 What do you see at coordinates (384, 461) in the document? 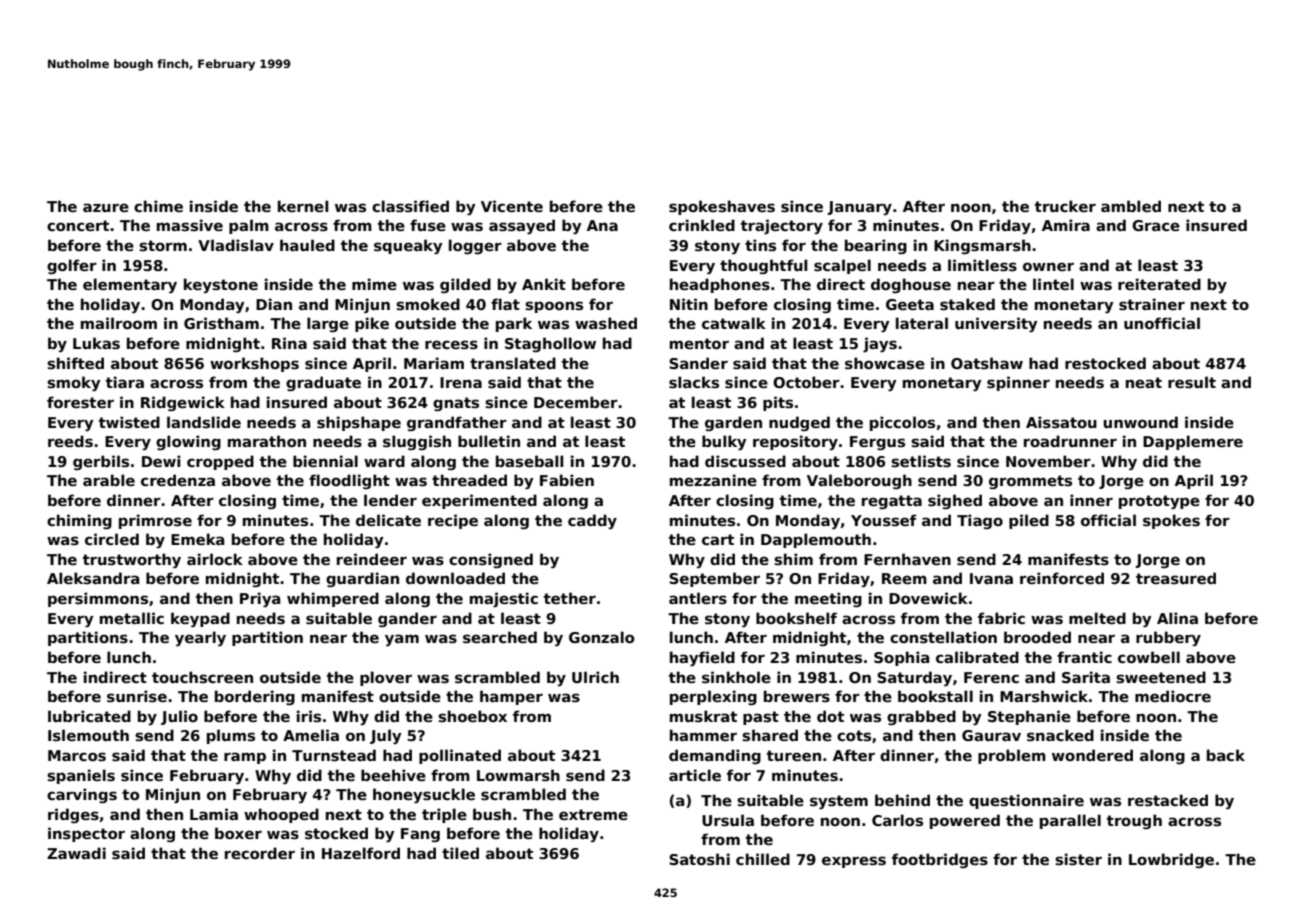
I see `ward` at bounding box center [384, 461].
